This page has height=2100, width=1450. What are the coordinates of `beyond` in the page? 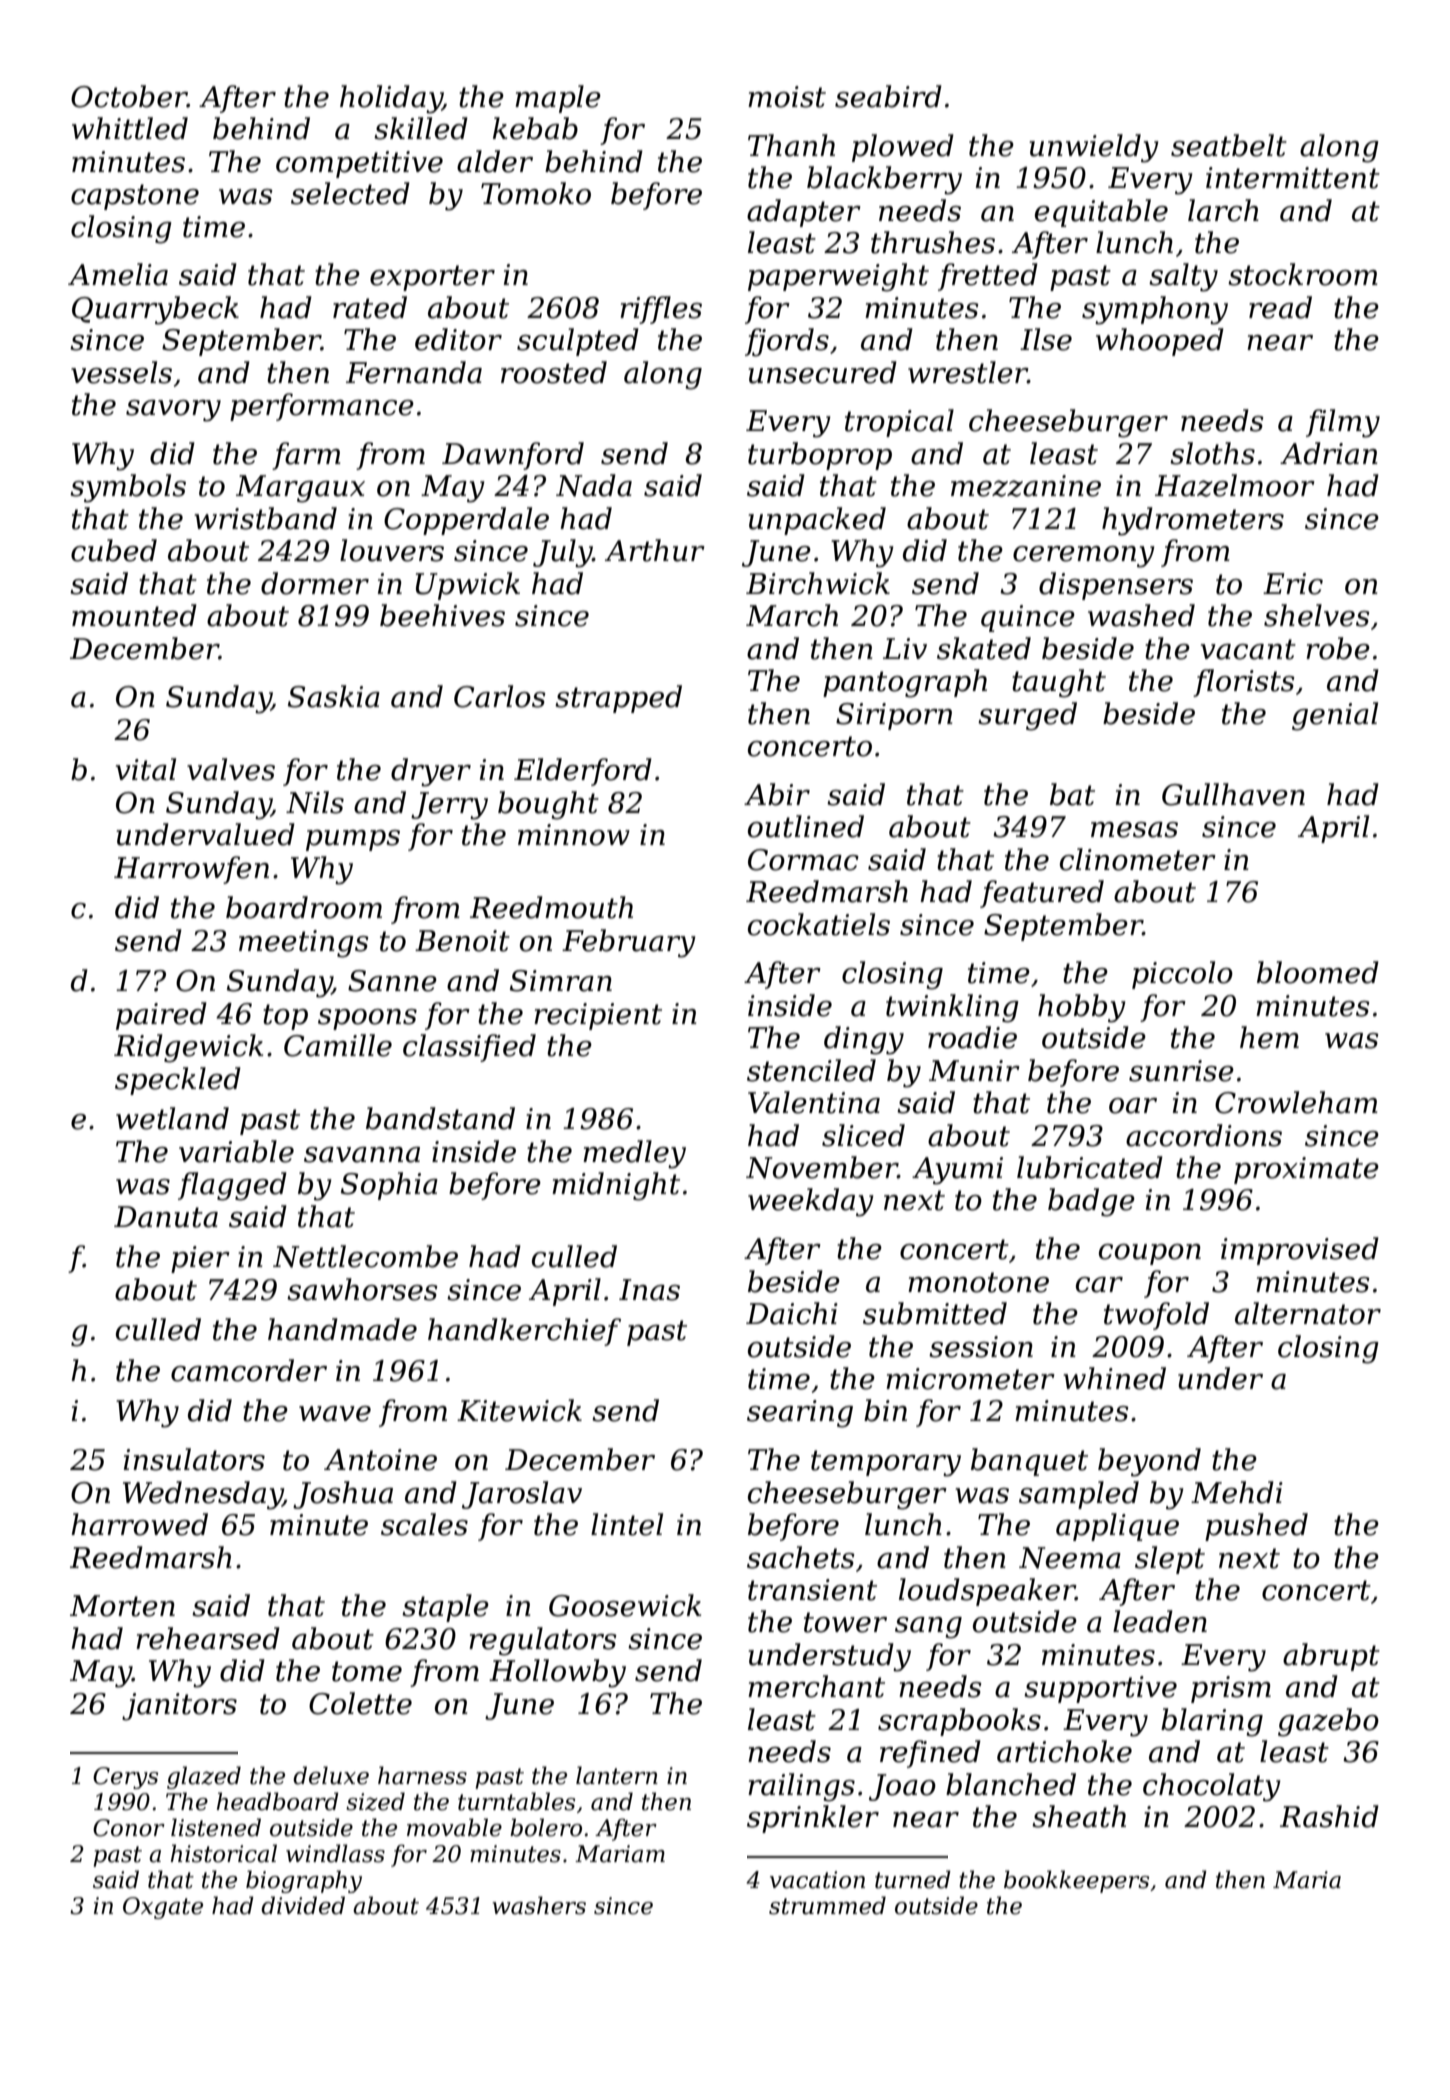 It's located at (1149, 1462).
